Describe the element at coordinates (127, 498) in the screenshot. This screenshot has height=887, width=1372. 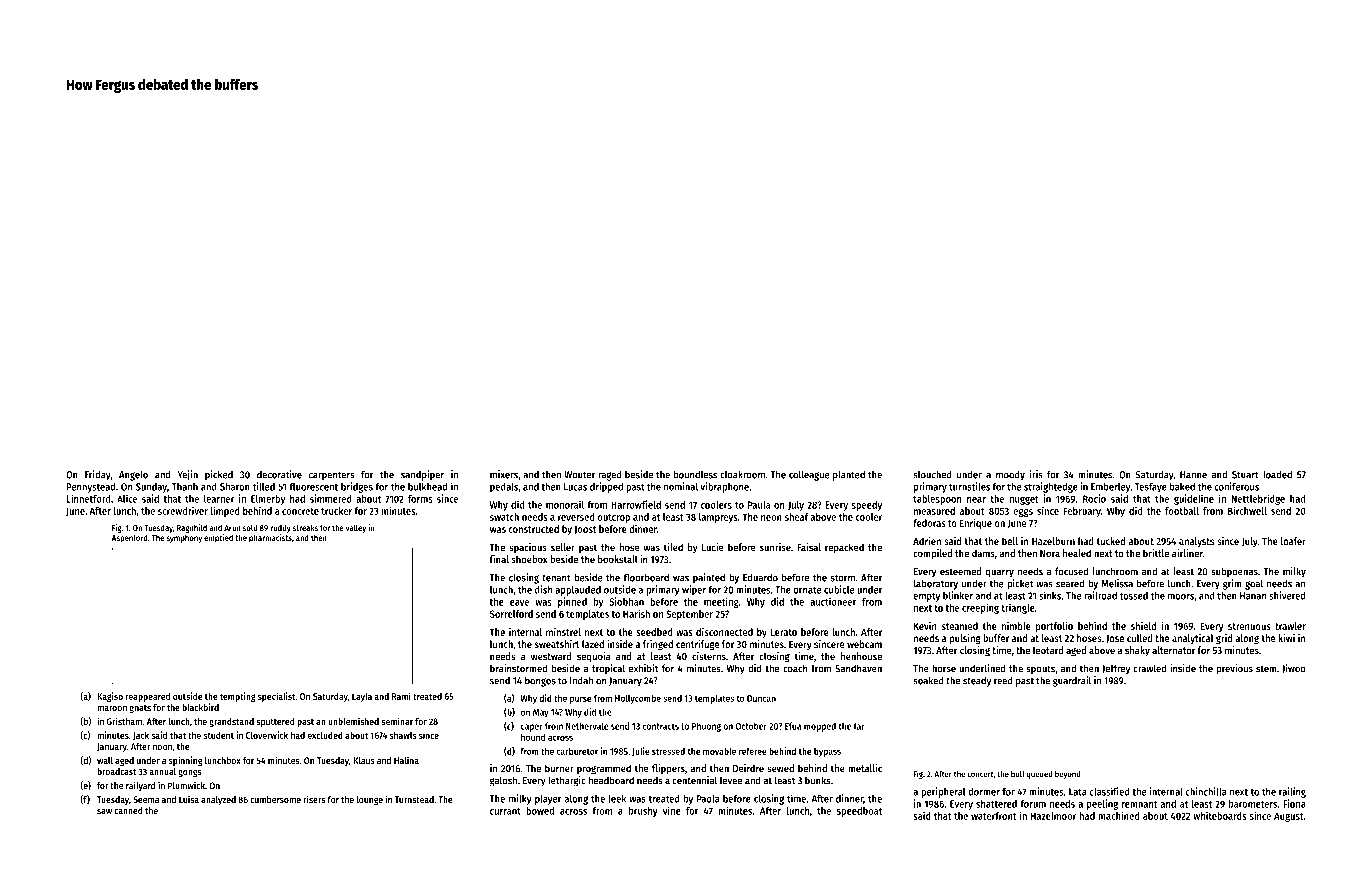
I see `Alice` at that location.
